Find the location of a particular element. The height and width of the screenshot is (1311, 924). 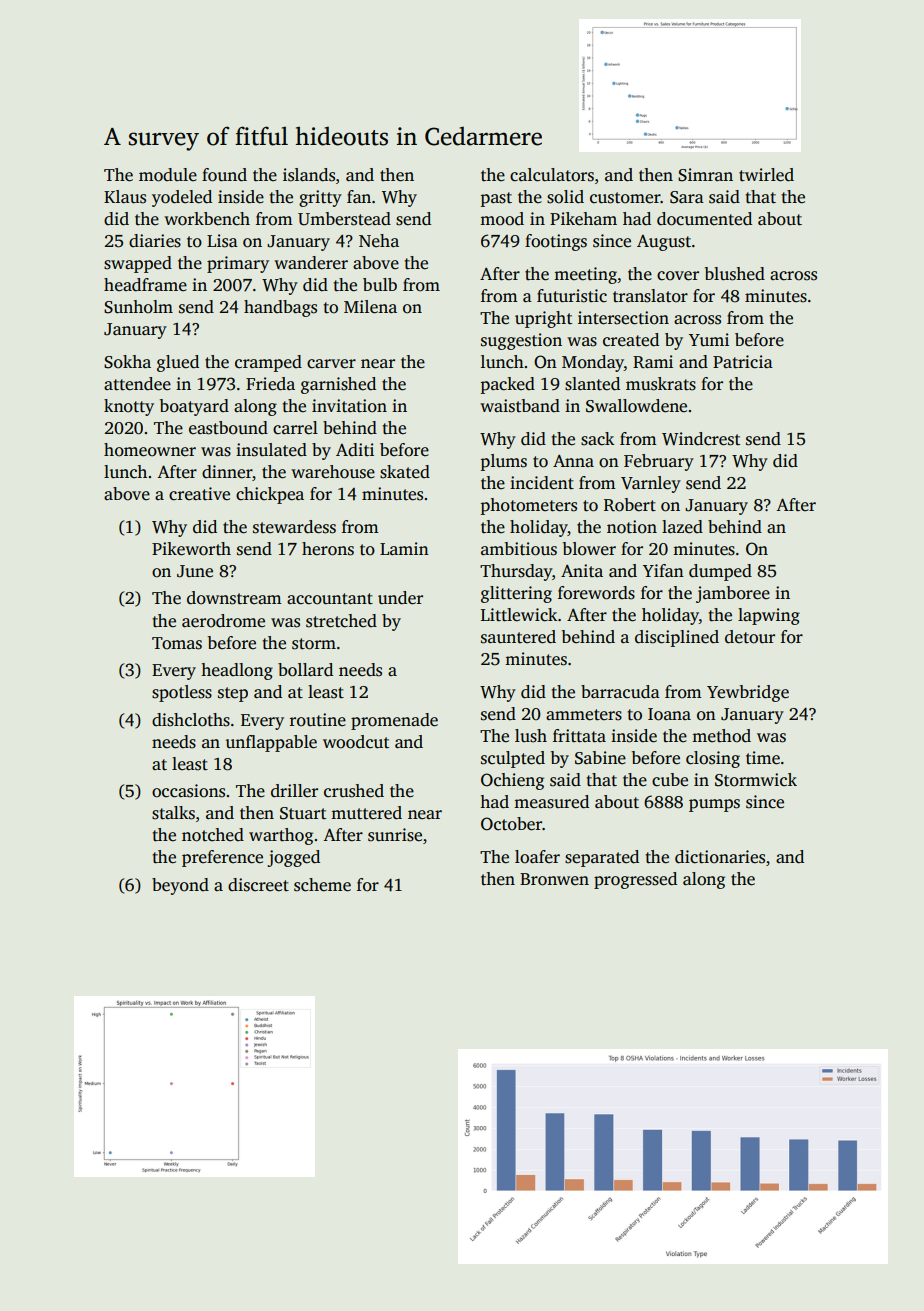

suggestion is located at coordinates (521, 341).
